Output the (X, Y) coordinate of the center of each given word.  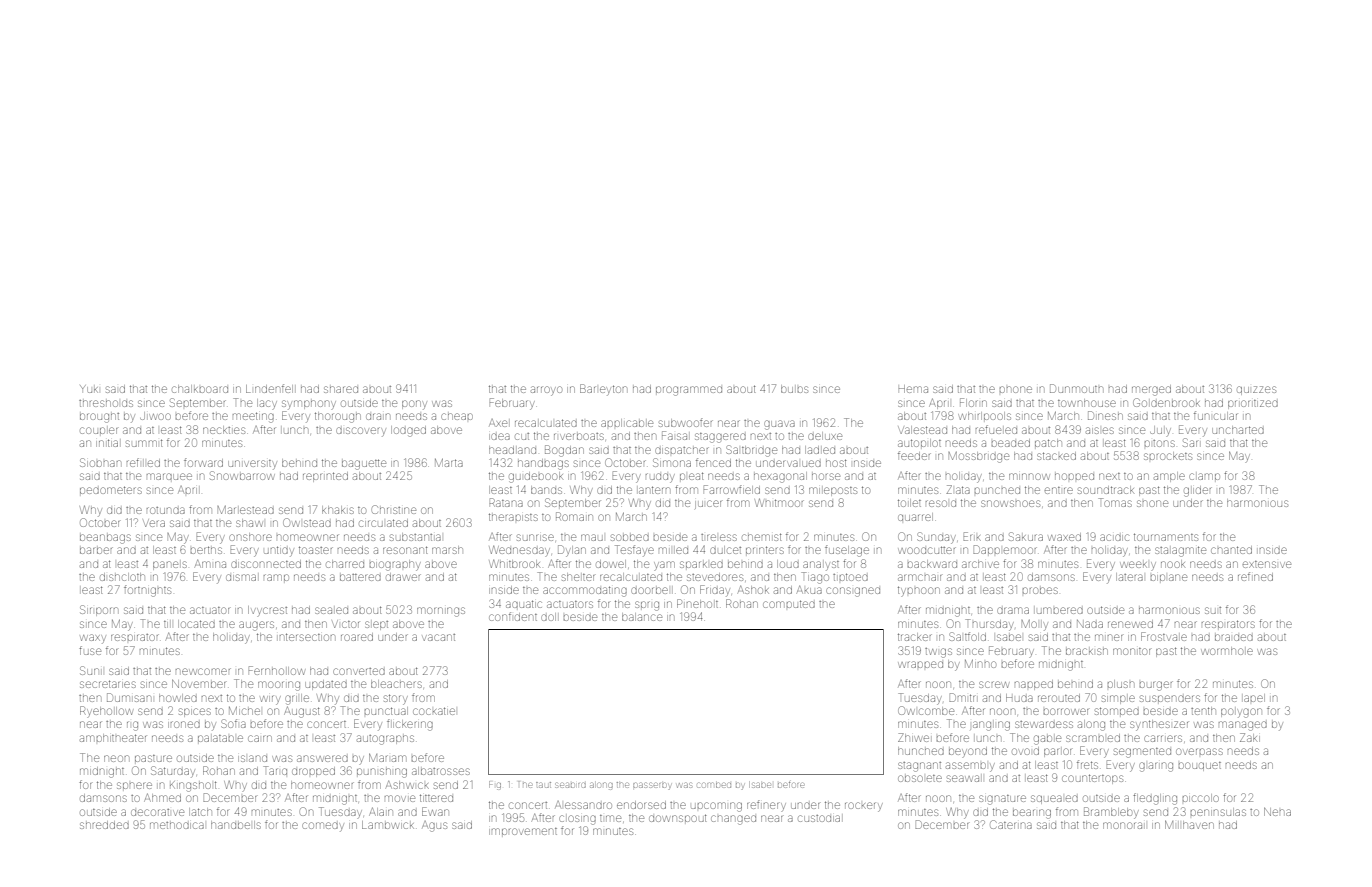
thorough (338, 417)
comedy (323, 827)
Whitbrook (514, 564)
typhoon (919, 591)
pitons (1160, 443)
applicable (627, 423)
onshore (250, 537)
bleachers (396, 684)
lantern (654, 490)
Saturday (173, 772)
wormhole (1227, 651)
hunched (921, 751)
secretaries (108, 684)
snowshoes (1010, 503)
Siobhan (100, 462)
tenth (1203, 711)
